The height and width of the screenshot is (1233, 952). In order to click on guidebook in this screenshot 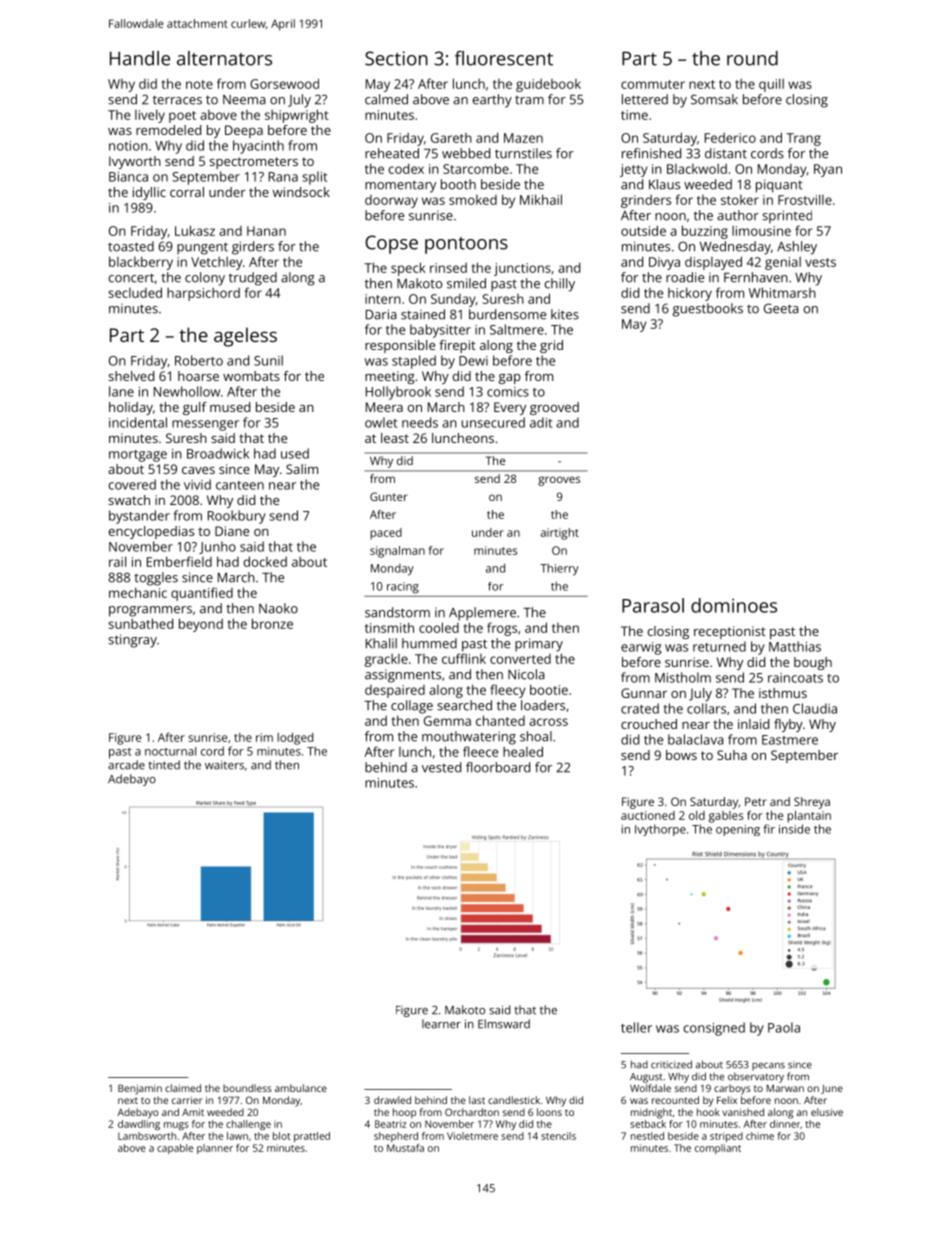, I will do `click(548, 85)`.
